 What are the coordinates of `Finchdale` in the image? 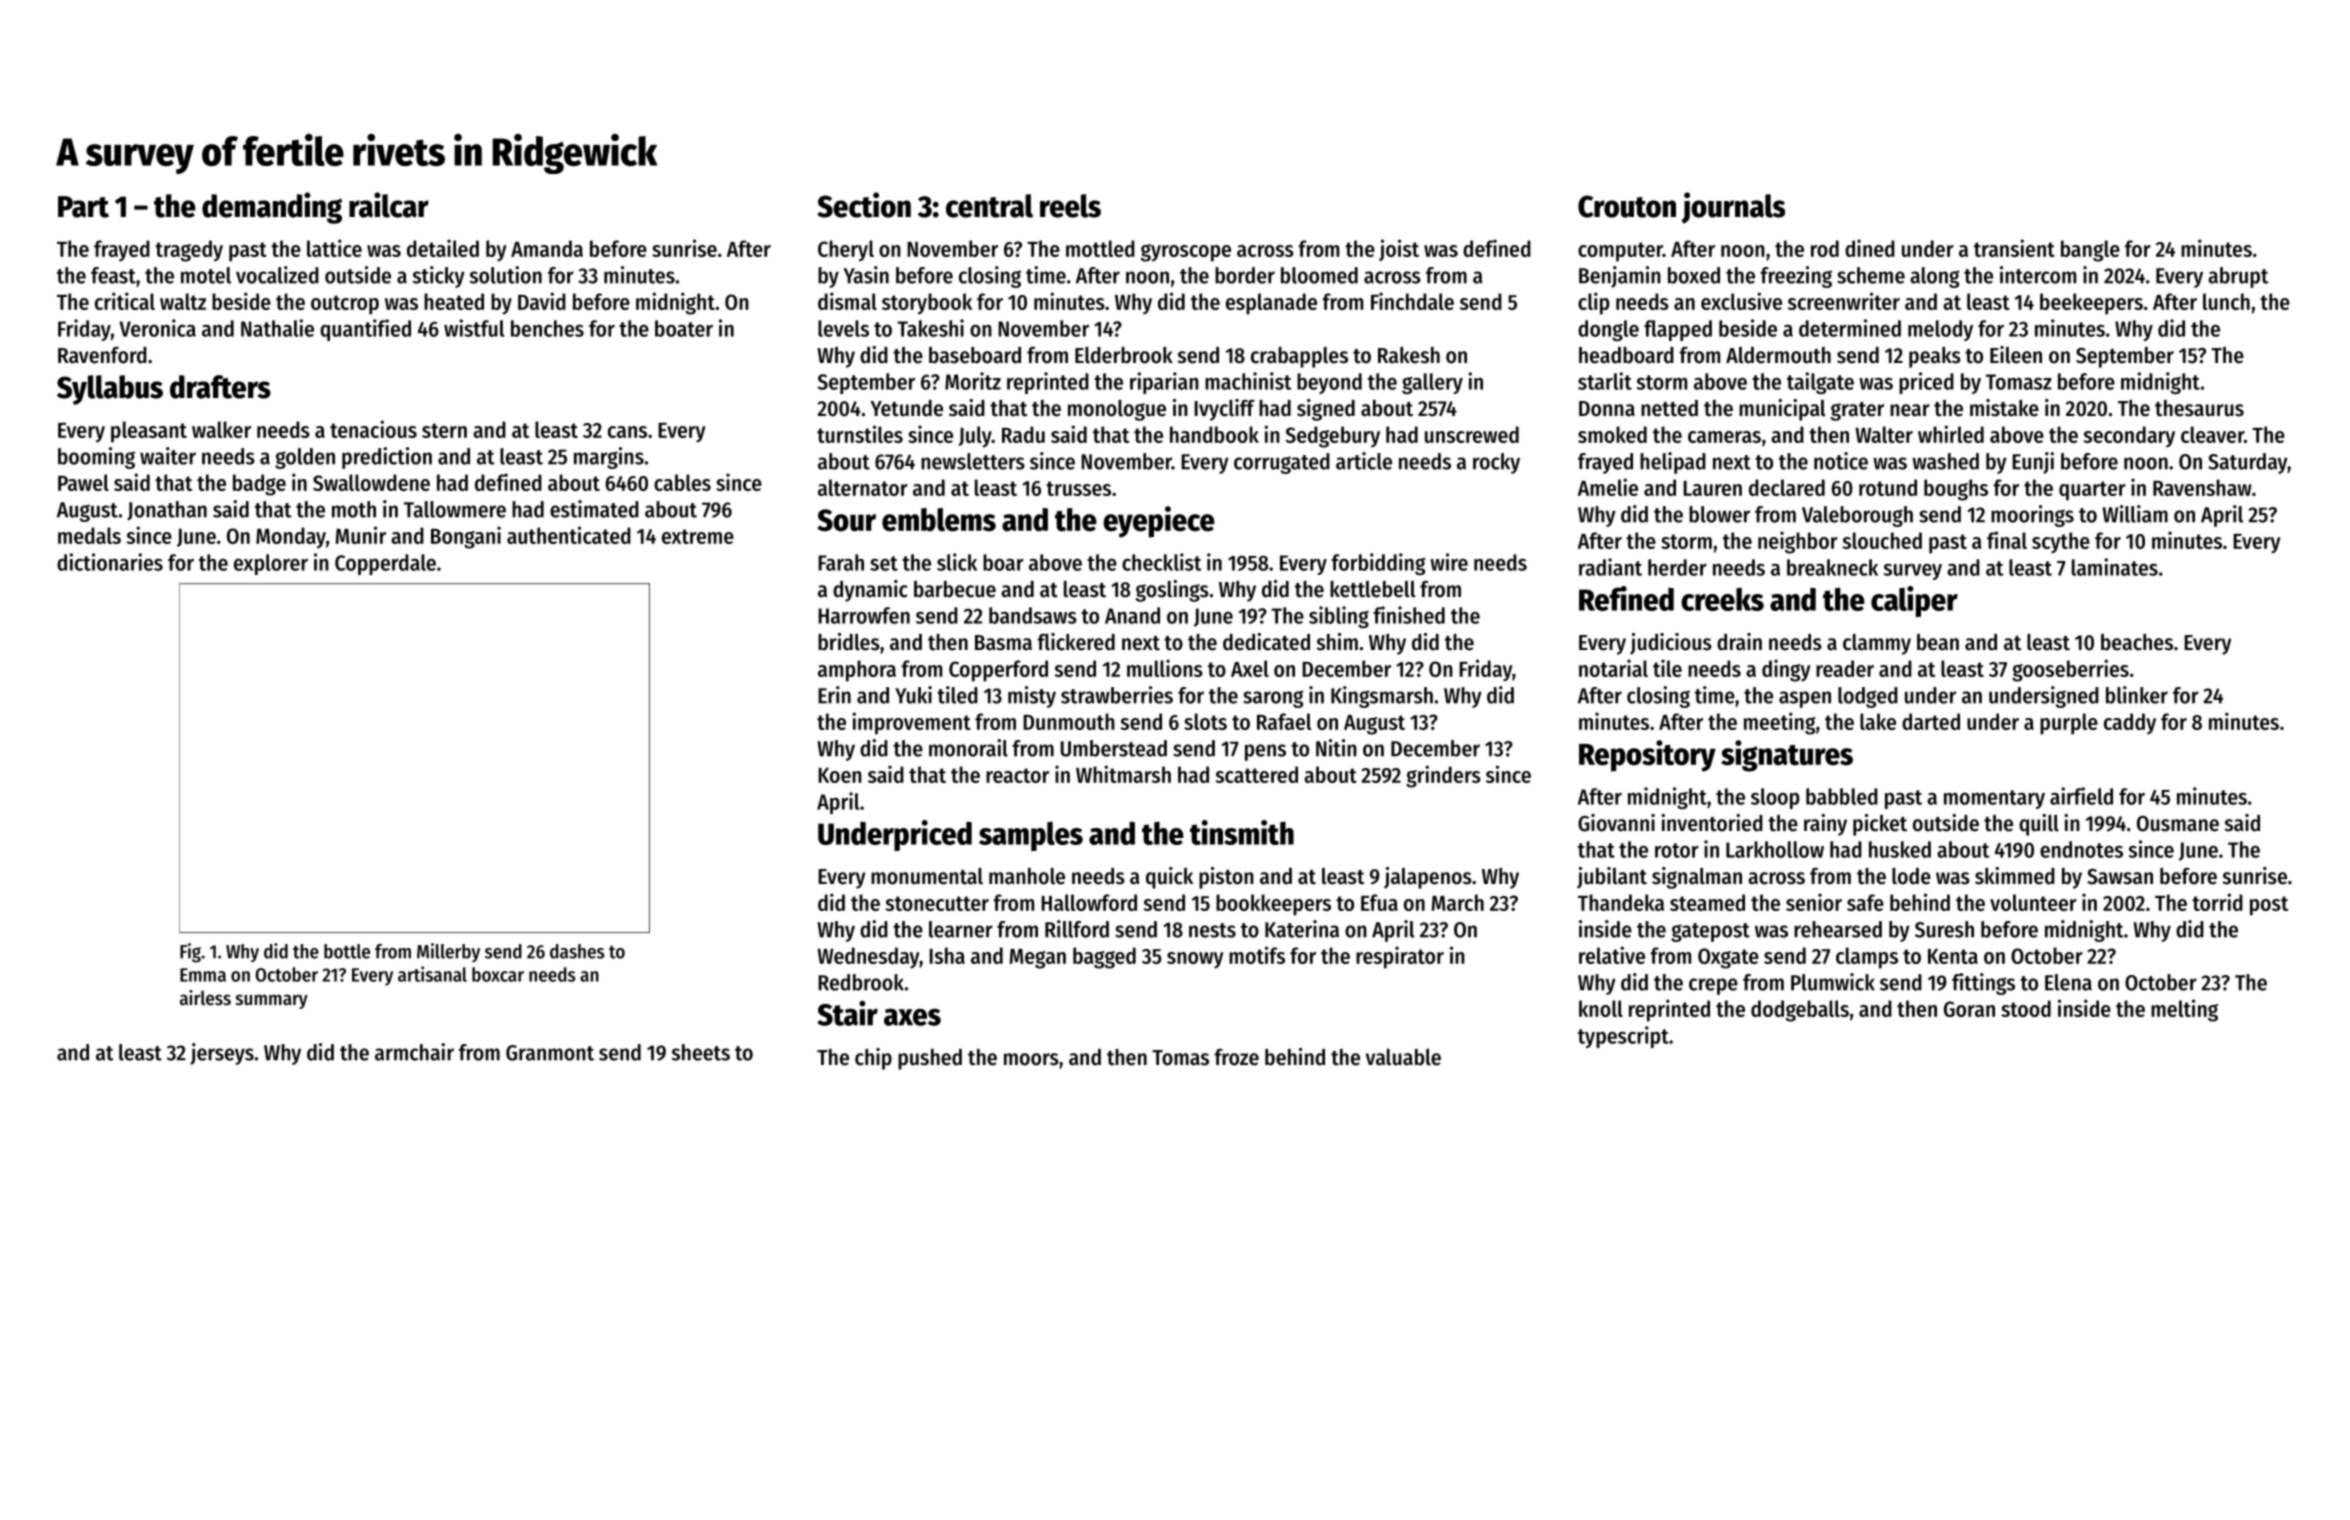 It's located at (1412, 301).
